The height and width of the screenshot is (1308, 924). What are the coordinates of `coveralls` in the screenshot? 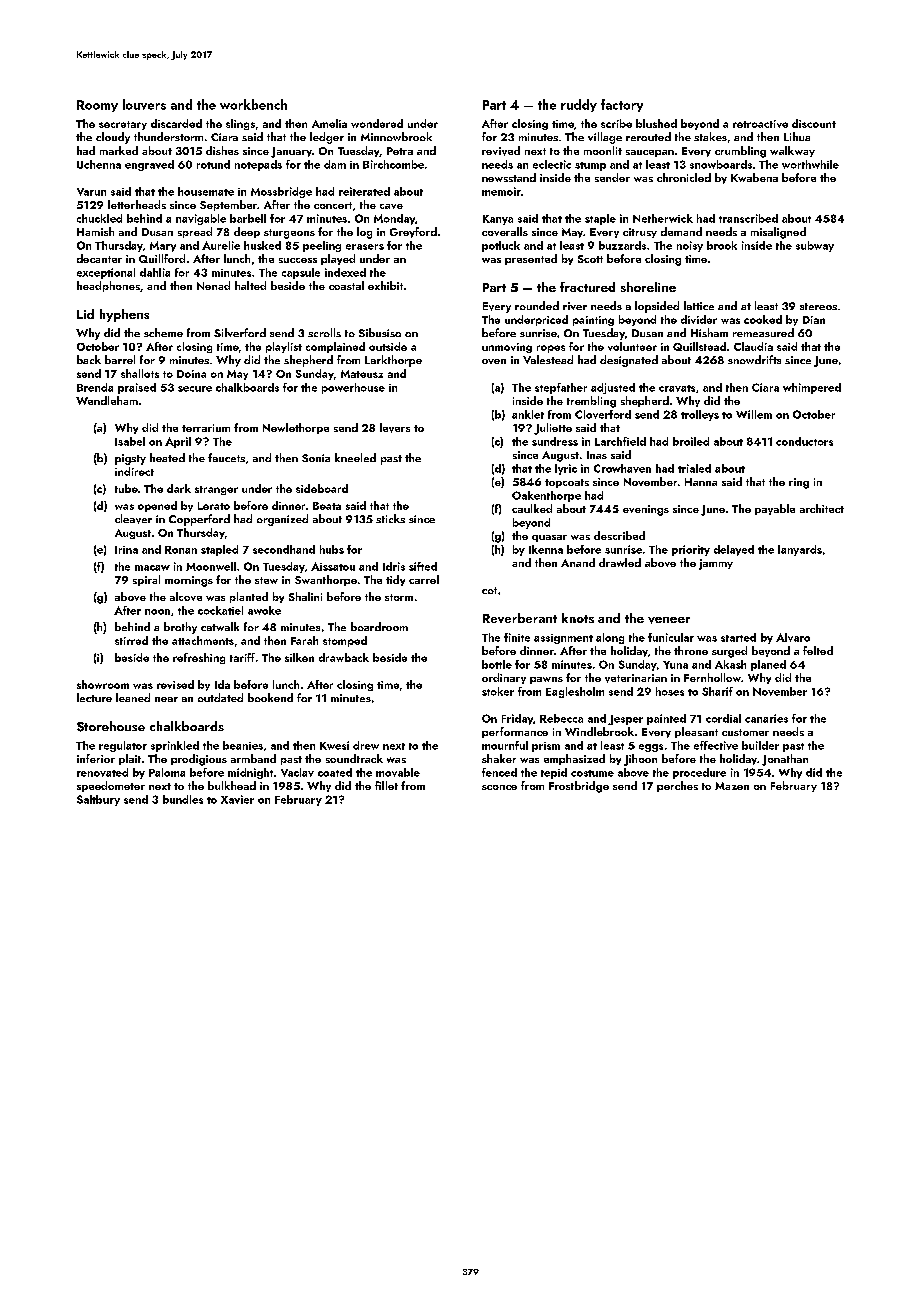 It's located at (505, 231).
